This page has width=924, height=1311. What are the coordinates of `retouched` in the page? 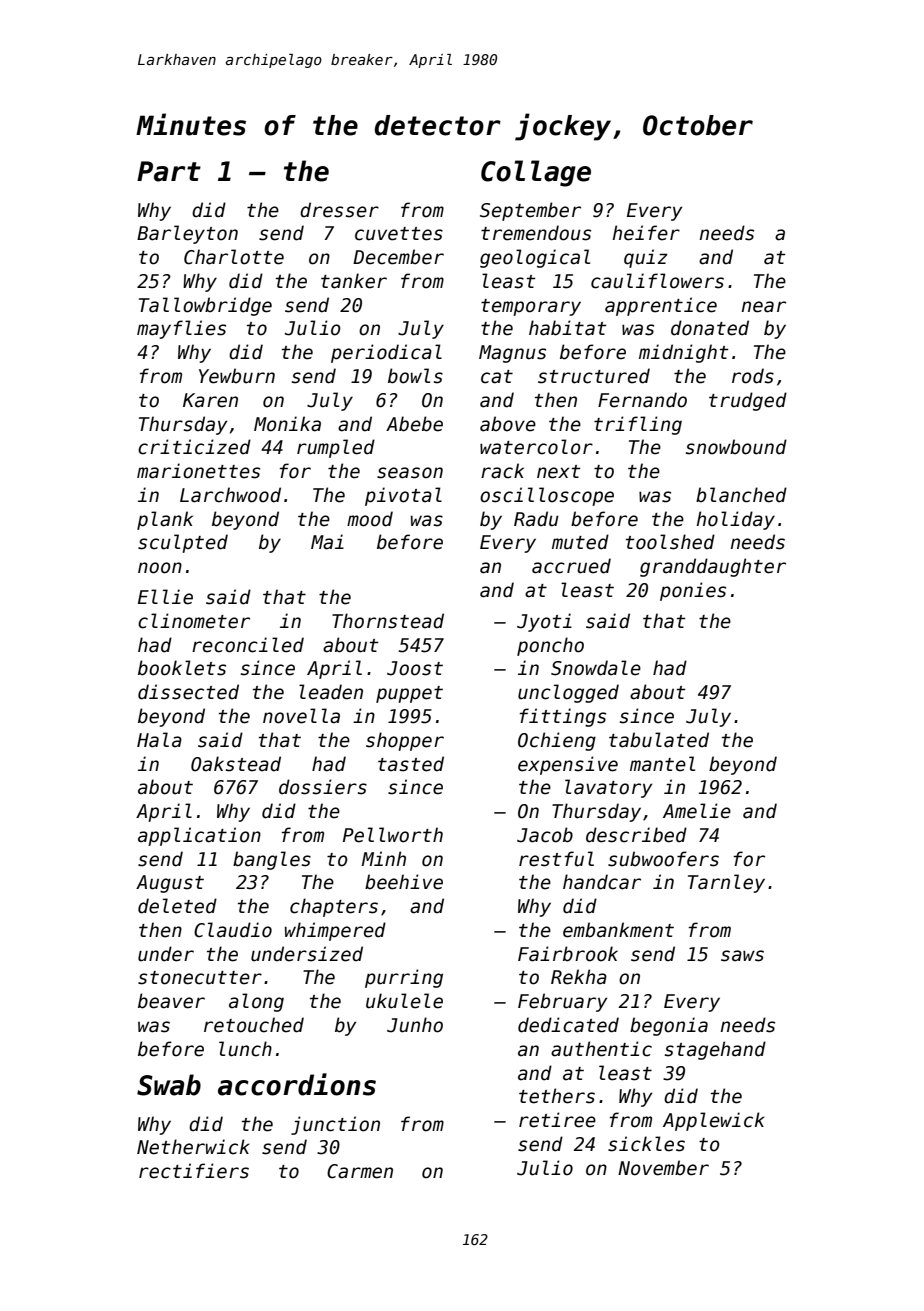 It's located at (254, 1025).
